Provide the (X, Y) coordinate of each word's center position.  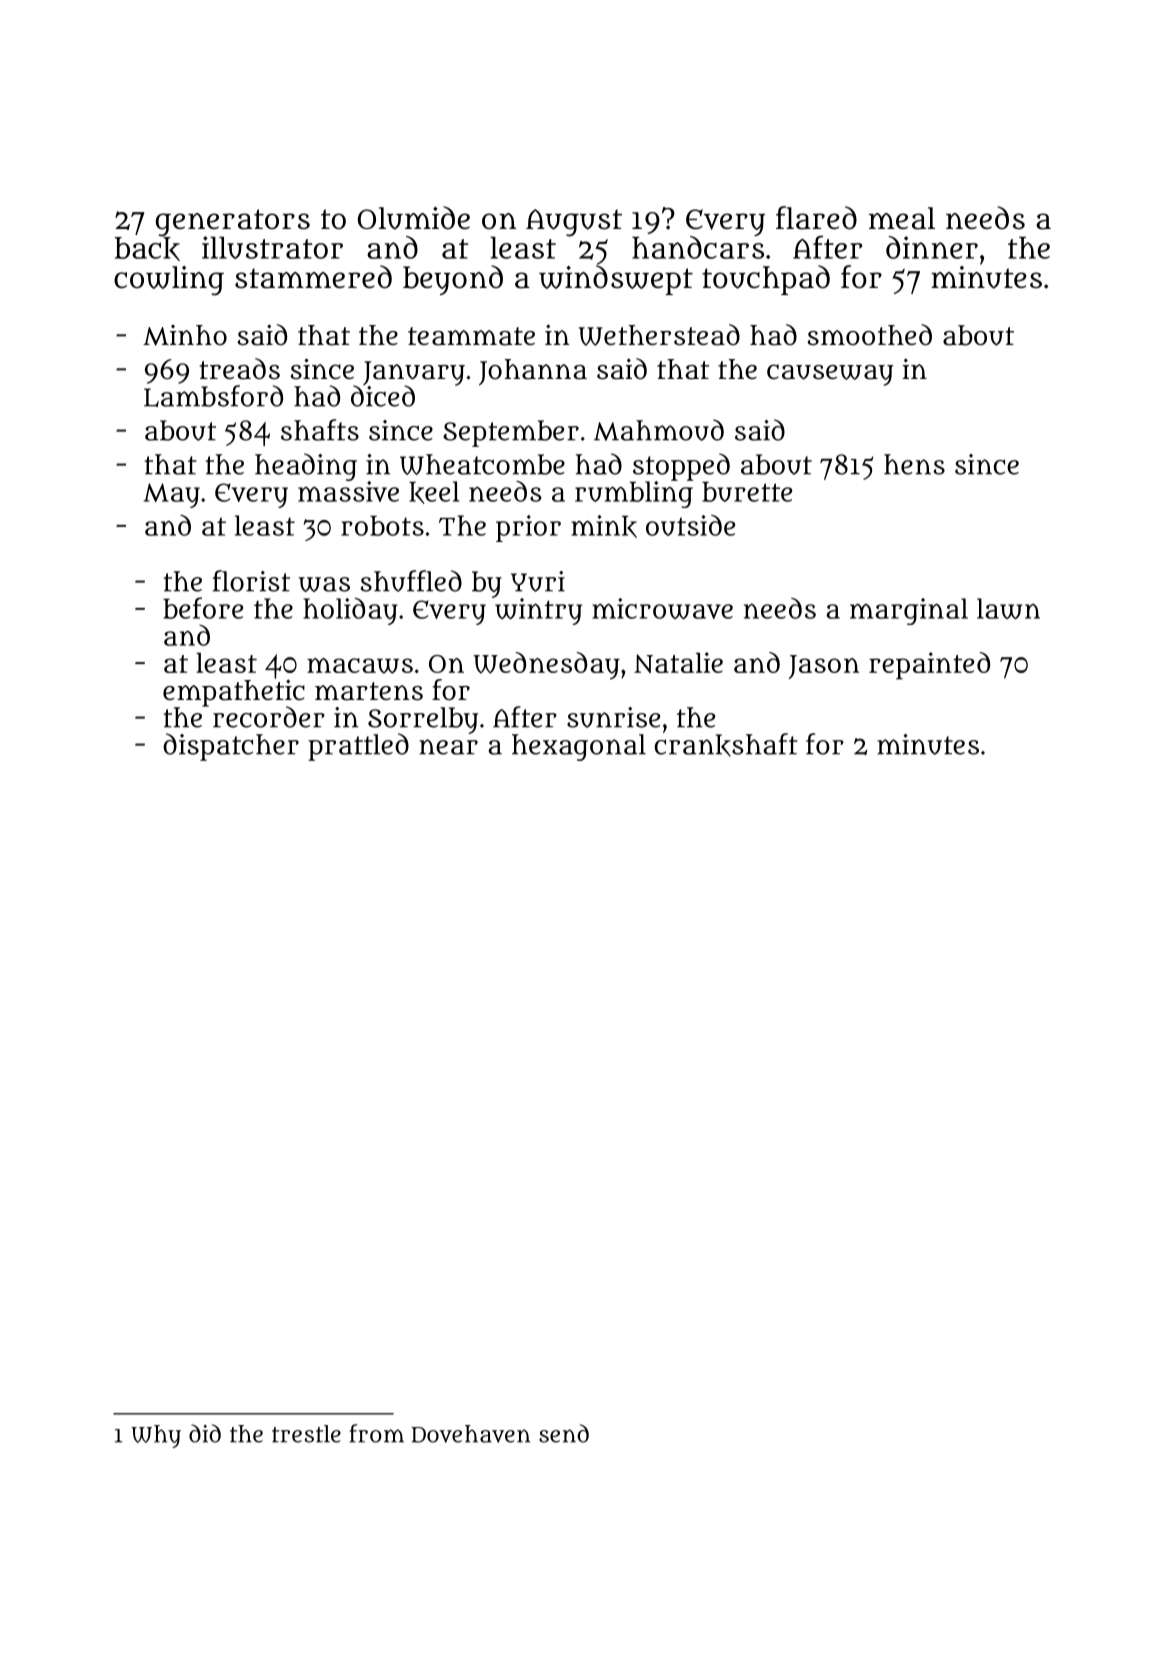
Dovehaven (470, 1434)
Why (156, 1436)
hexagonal (579, 747)
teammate (471, 336)
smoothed (869, 335)
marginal (909, 611)
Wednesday (546, 666)
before (203, 608)
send (564, 1433)
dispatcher (231, 747)
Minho (185, 335)
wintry (538, 611)
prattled (358, 747)
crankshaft (726, 745)
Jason (824, 667)
